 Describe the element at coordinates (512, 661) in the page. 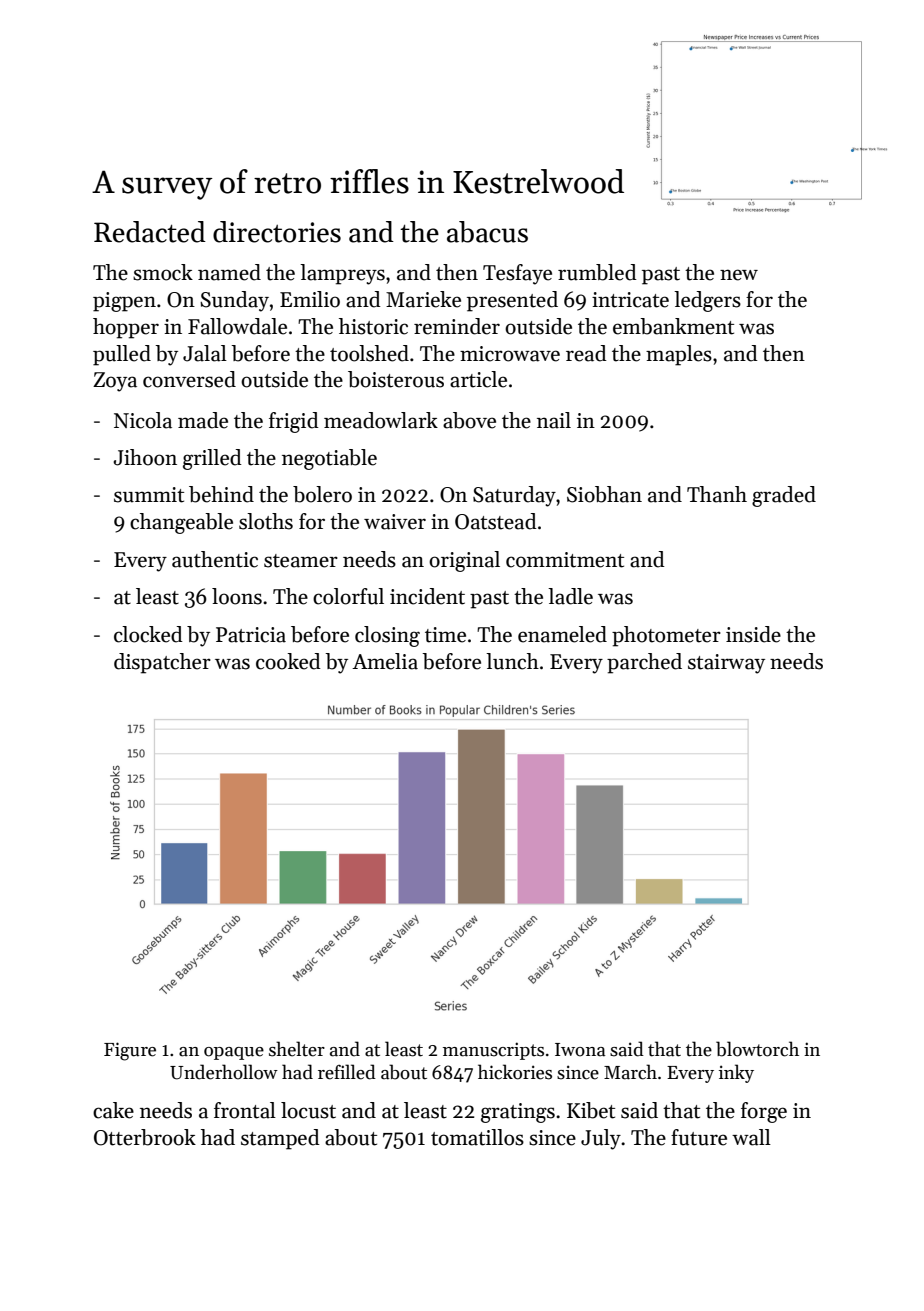

I see `lunch` at that location.
